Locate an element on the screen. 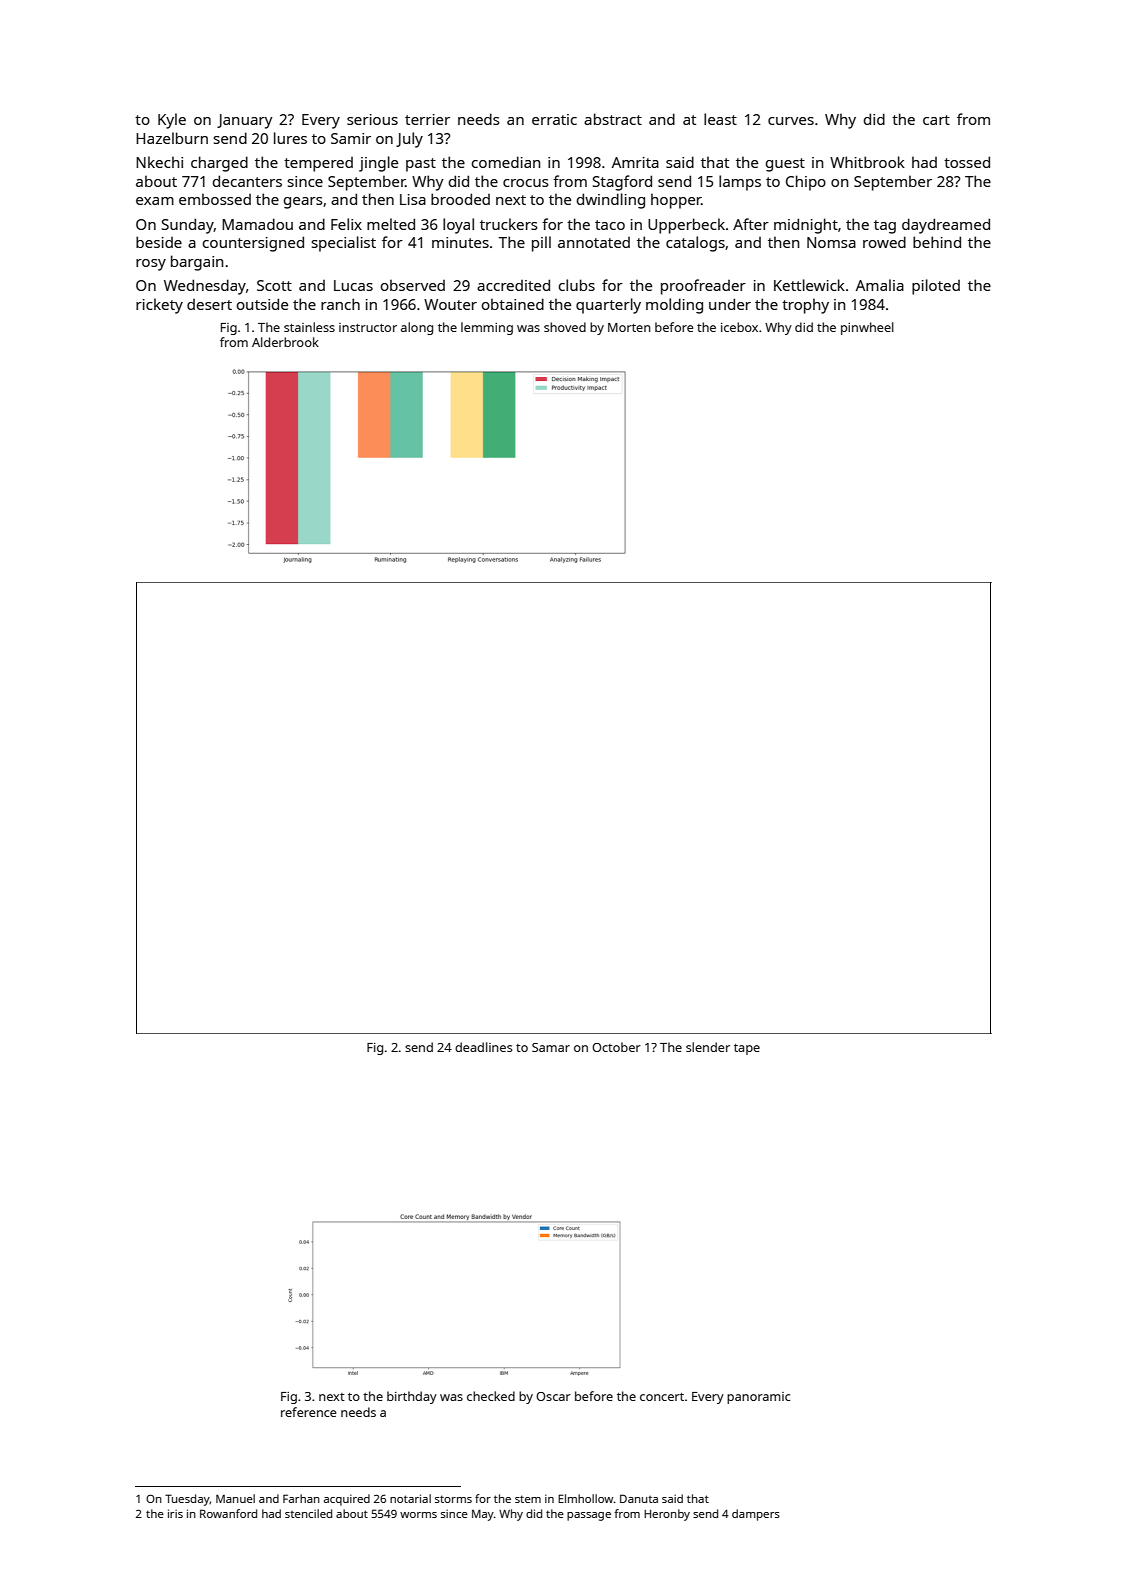 The image size is (1127, 1594). tape is located at coordinates (747, 1049).
